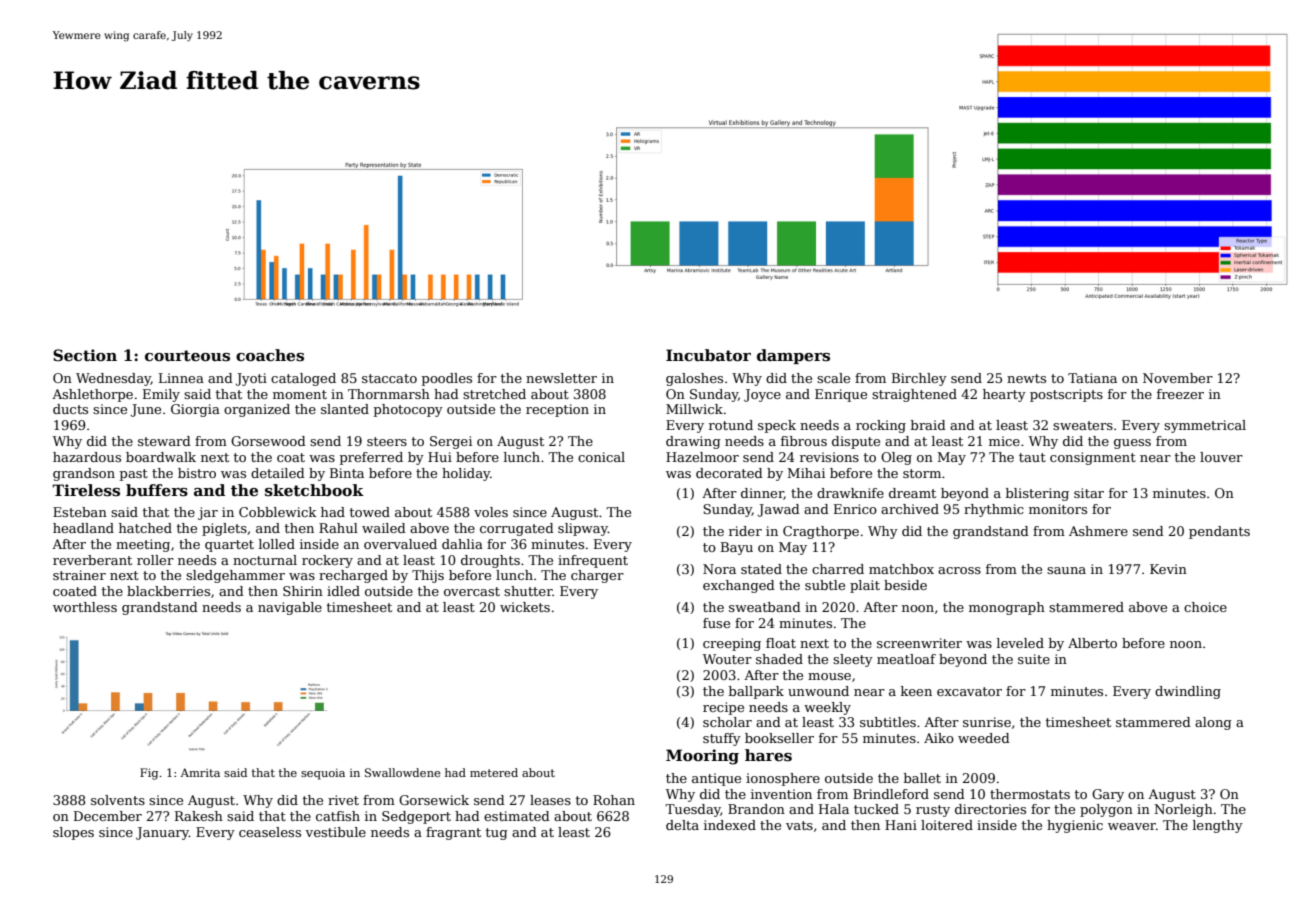 This screenshot has width=1308, height=924. Describe the element at coordinates (491, 512) in the screenshot. I see `voles` at that location.
